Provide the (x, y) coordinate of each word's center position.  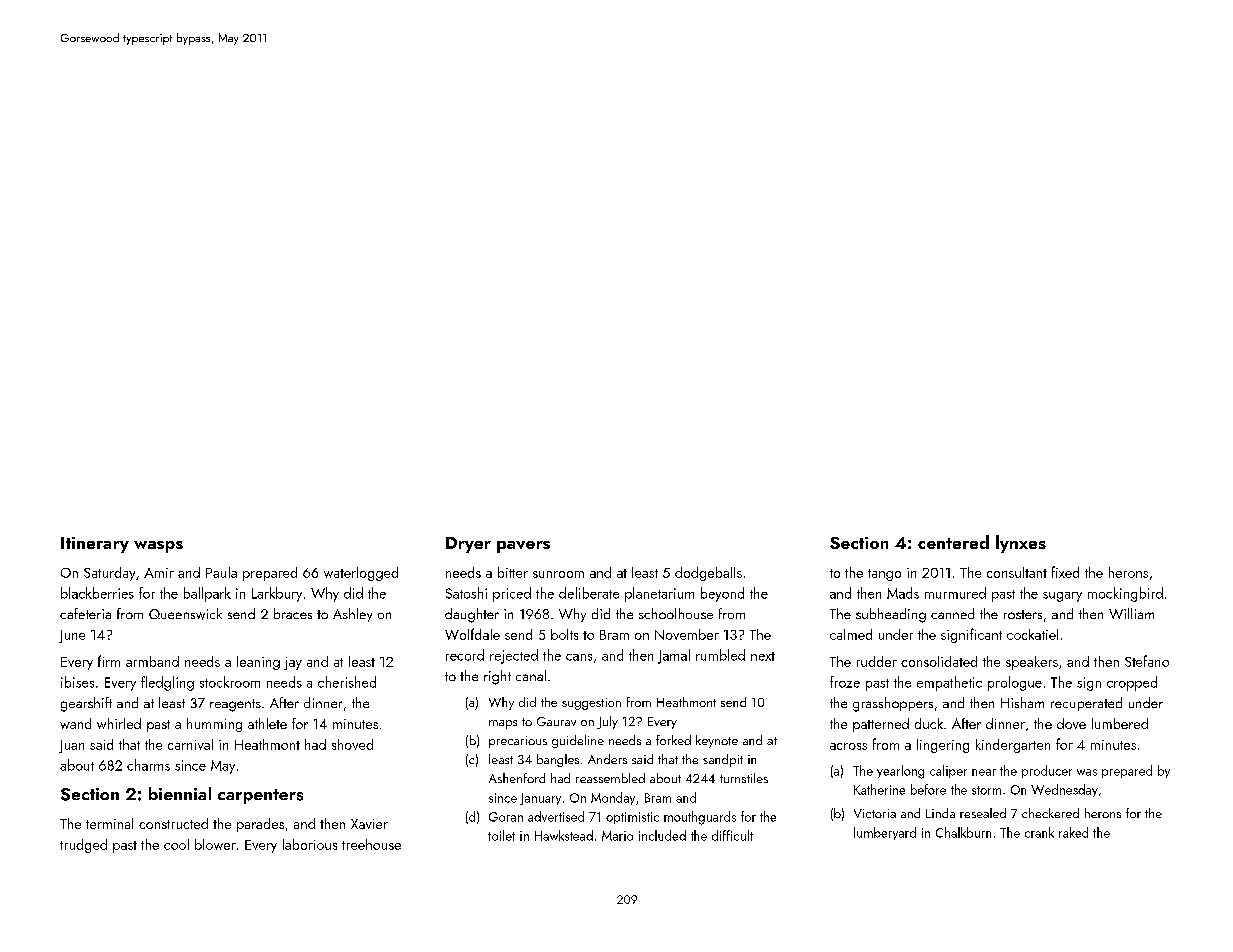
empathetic (949, 683)
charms (148, 765)
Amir (159, 573)
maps (503, 724)
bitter (513, 572)
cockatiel (1032, 634)
